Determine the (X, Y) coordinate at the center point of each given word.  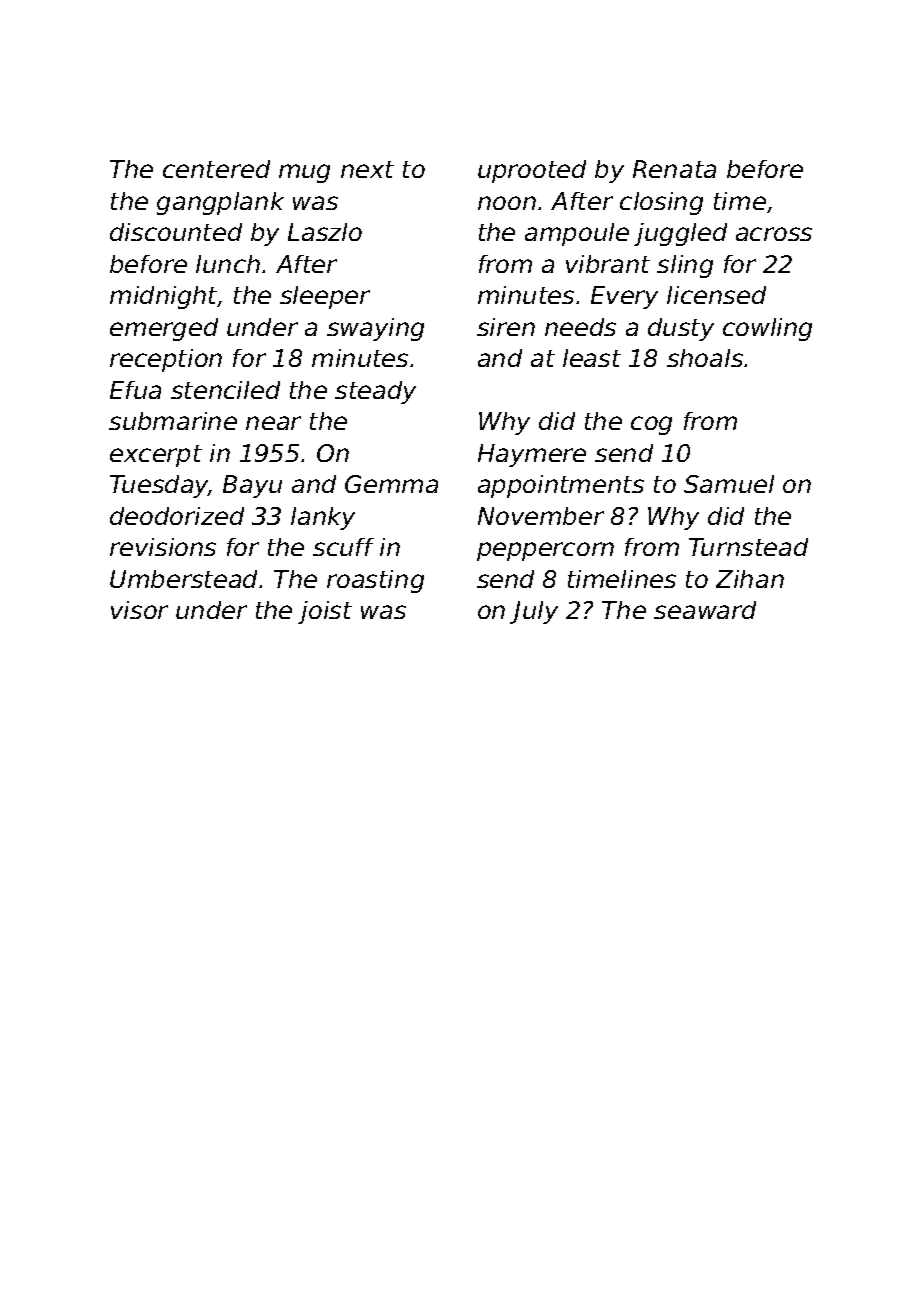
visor (139, 610)
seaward (705, 610)
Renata (674, 169)
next (367, 169)
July (534, 612)
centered (216, 169)
